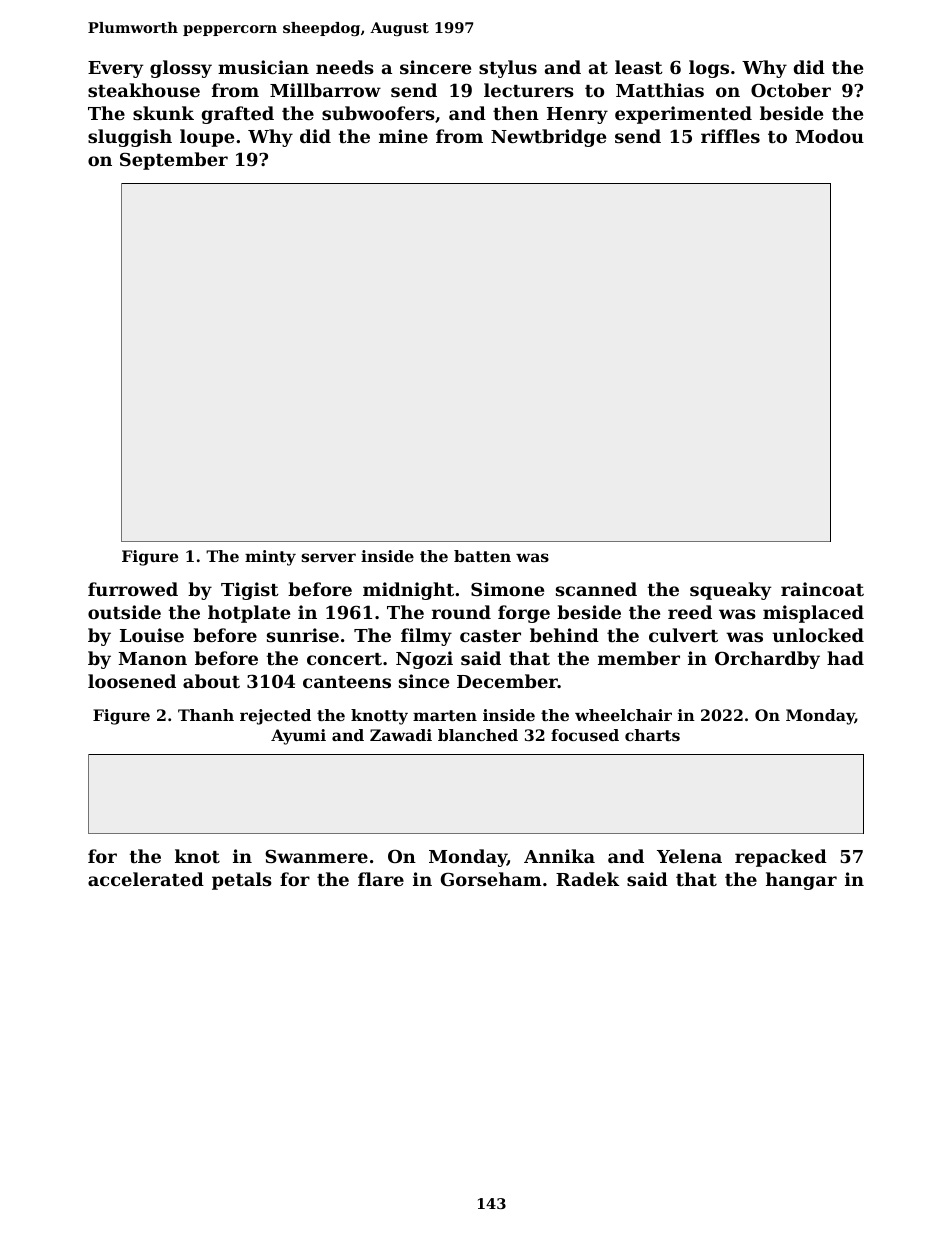 The height and width of the screenshot is (1233, 952). I want to click on Annika, so click(559, 856).
